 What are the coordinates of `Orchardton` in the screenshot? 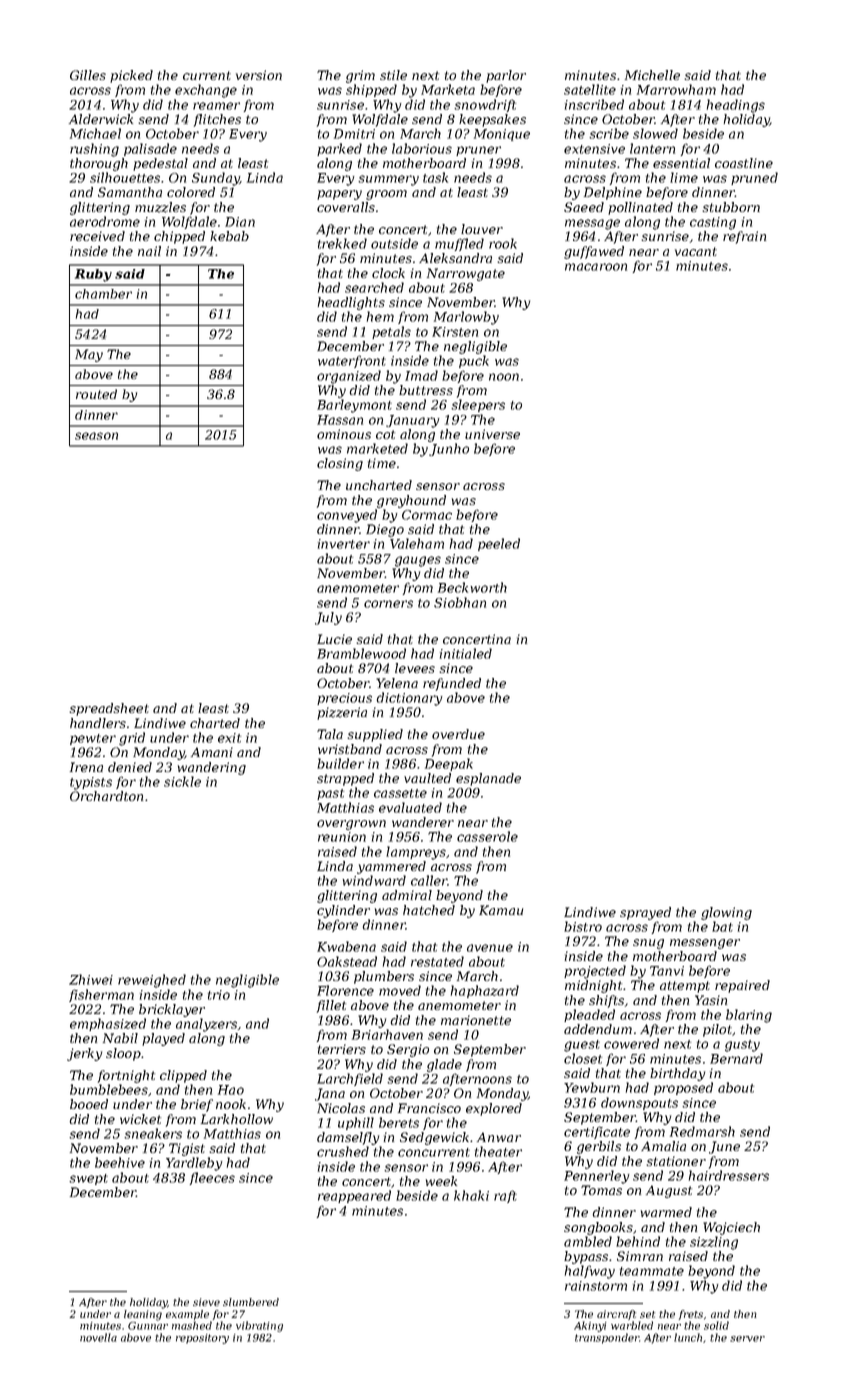 It's located at (106, 796).
